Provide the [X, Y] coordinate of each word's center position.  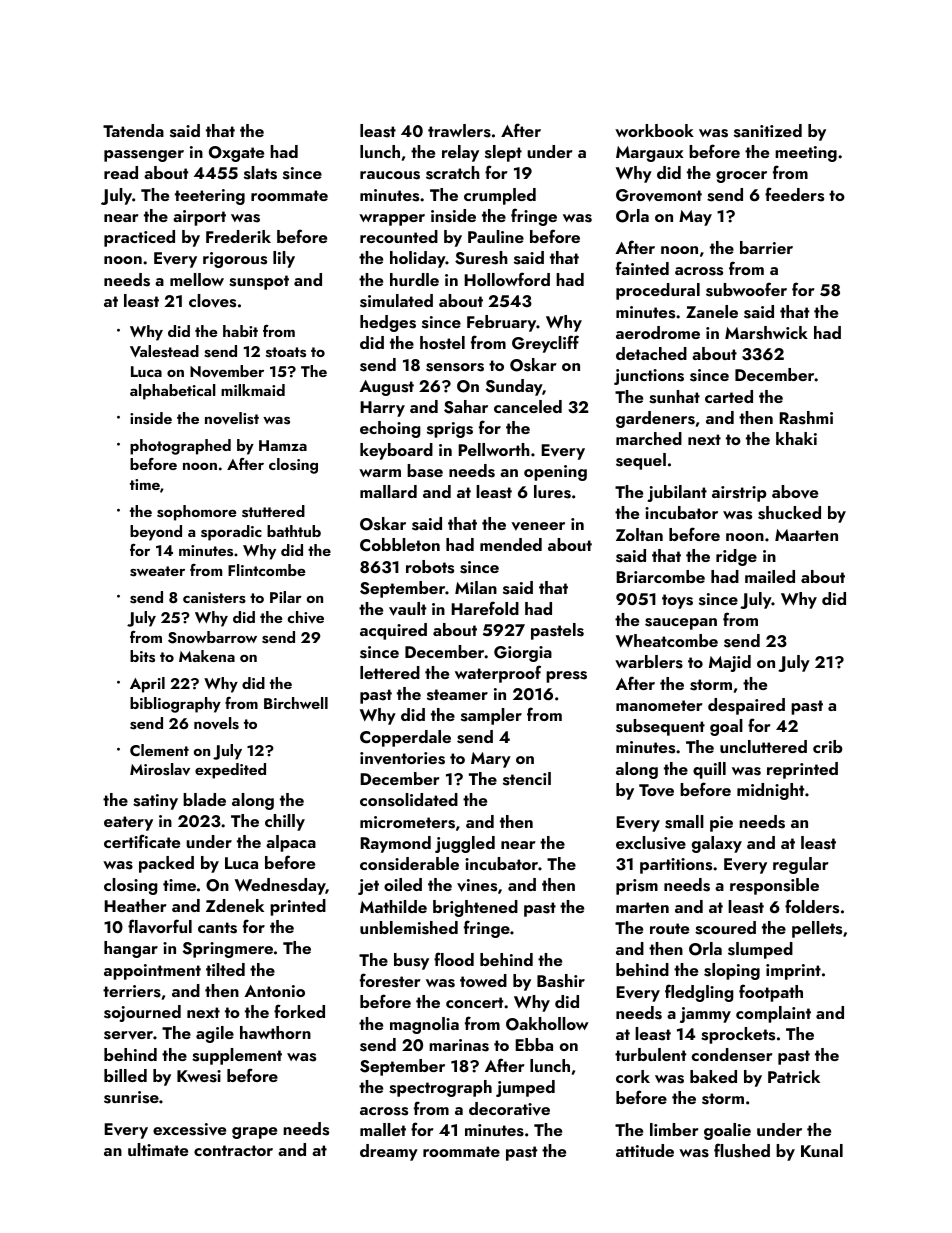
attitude [645, 1150]
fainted [642, 268]
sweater [157, 571]
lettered [390, 672]
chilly [285, 822]
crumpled [500, 196]
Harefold [485, 608]
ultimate [158, 1149]
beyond [156, 533]
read [121, 172]
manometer [659, 705]
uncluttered [763, 746]
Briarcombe [660, 576]
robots [430, 567]
